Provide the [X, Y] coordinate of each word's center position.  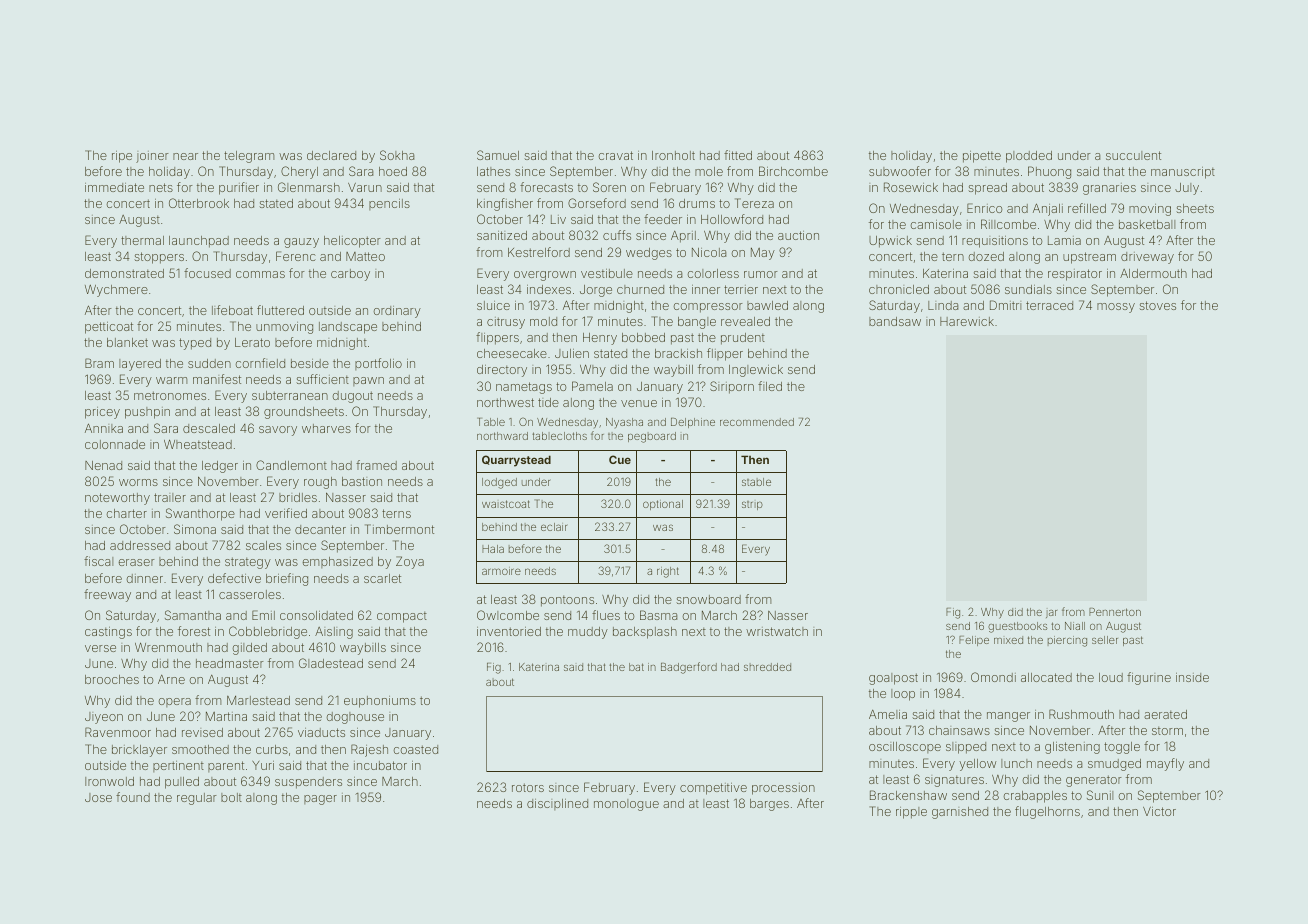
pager [320, 800]
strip [752, 505]
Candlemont [291, 465]
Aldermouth [1153, 273]
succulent [1133, 155]
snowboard [709, 599]
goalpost [893, 679]
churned [640, 289]
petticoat [109, 328]
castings [108, 633]
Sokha [397, 155]
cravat [616, 155]
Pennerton [1115, 612]
